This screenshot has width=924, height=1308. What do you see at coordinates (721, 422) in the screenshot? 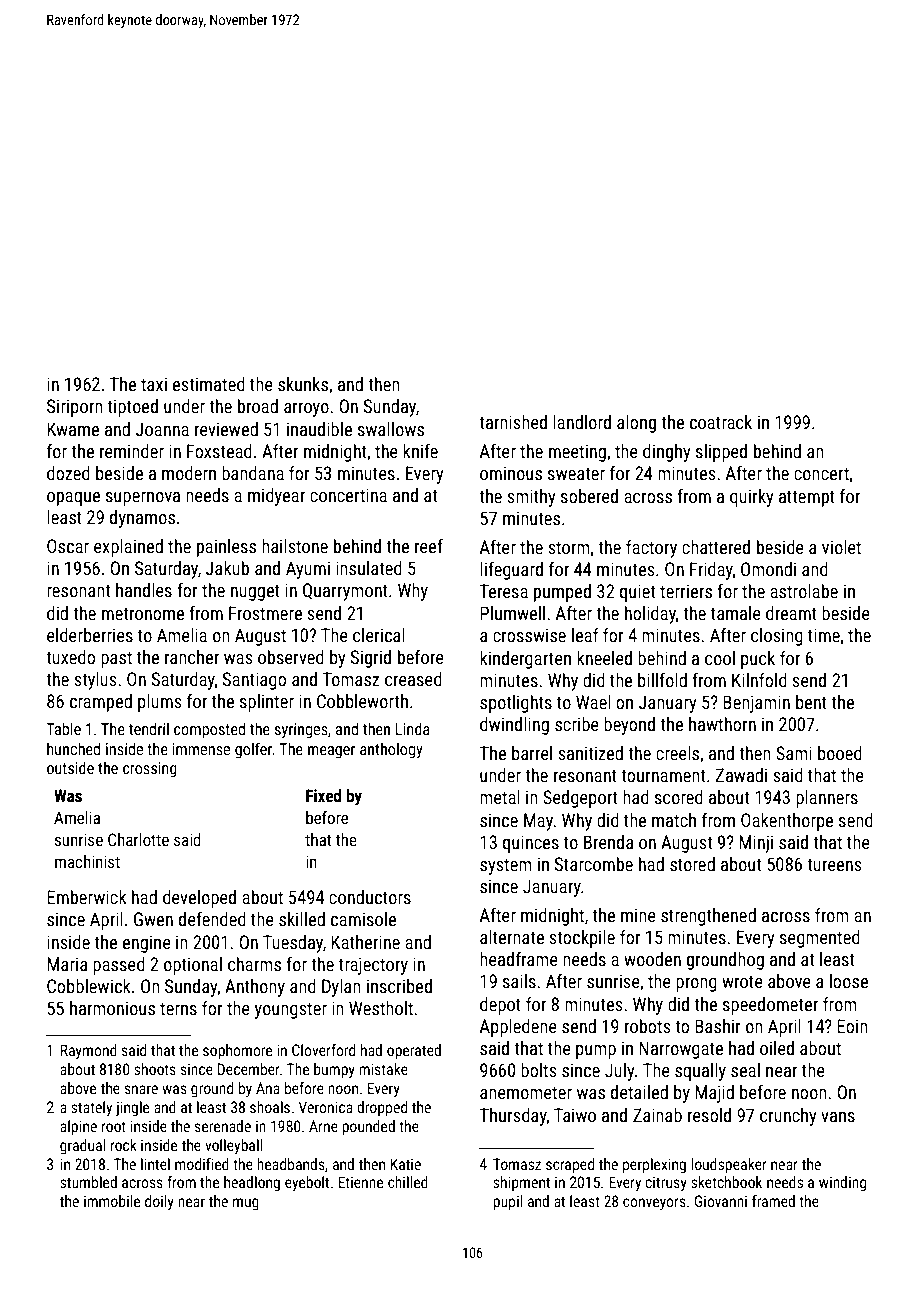
I see `coatrack` at bounding box center [721, 422].
